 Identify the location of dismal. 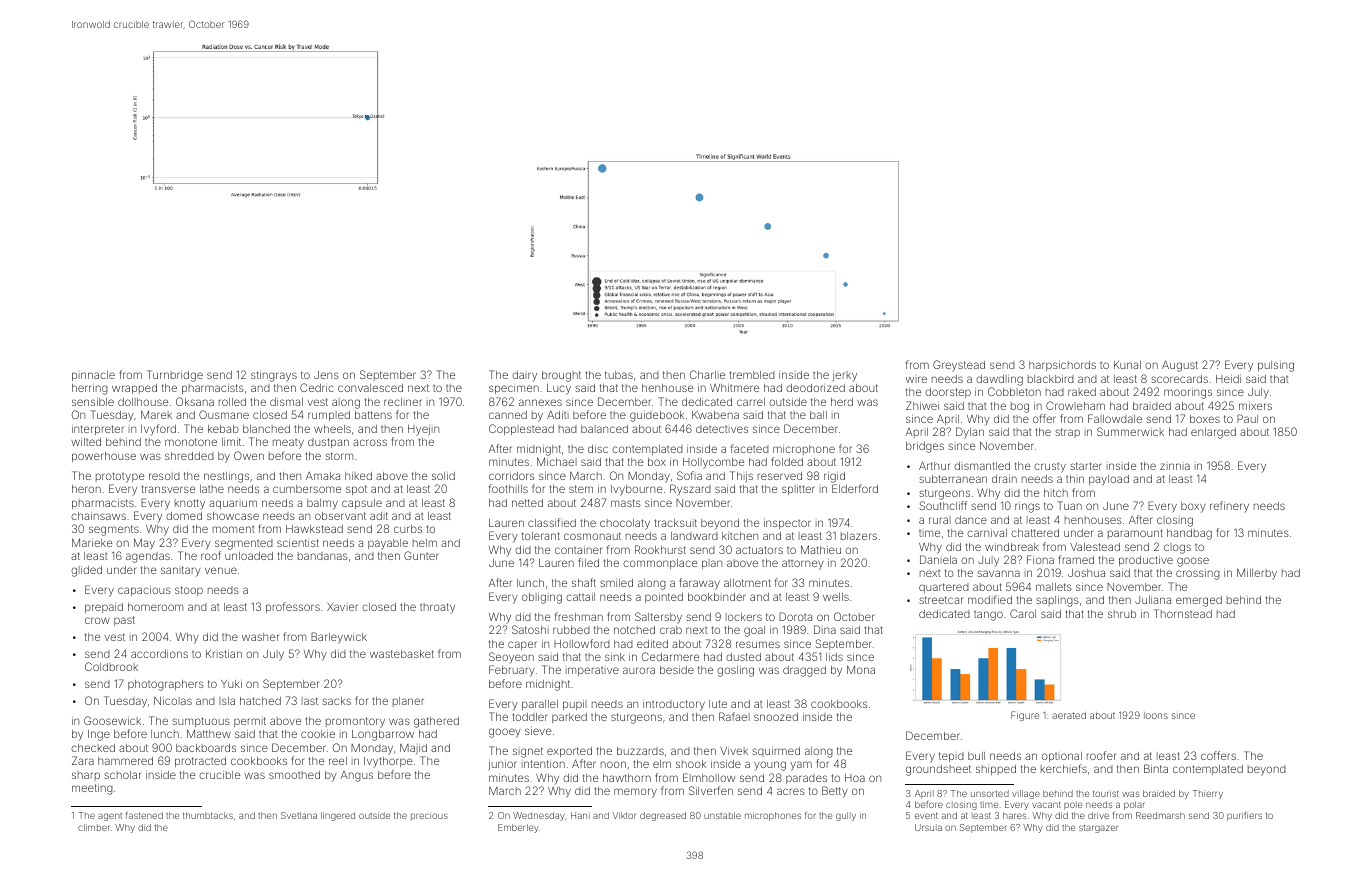
(286, 402).
